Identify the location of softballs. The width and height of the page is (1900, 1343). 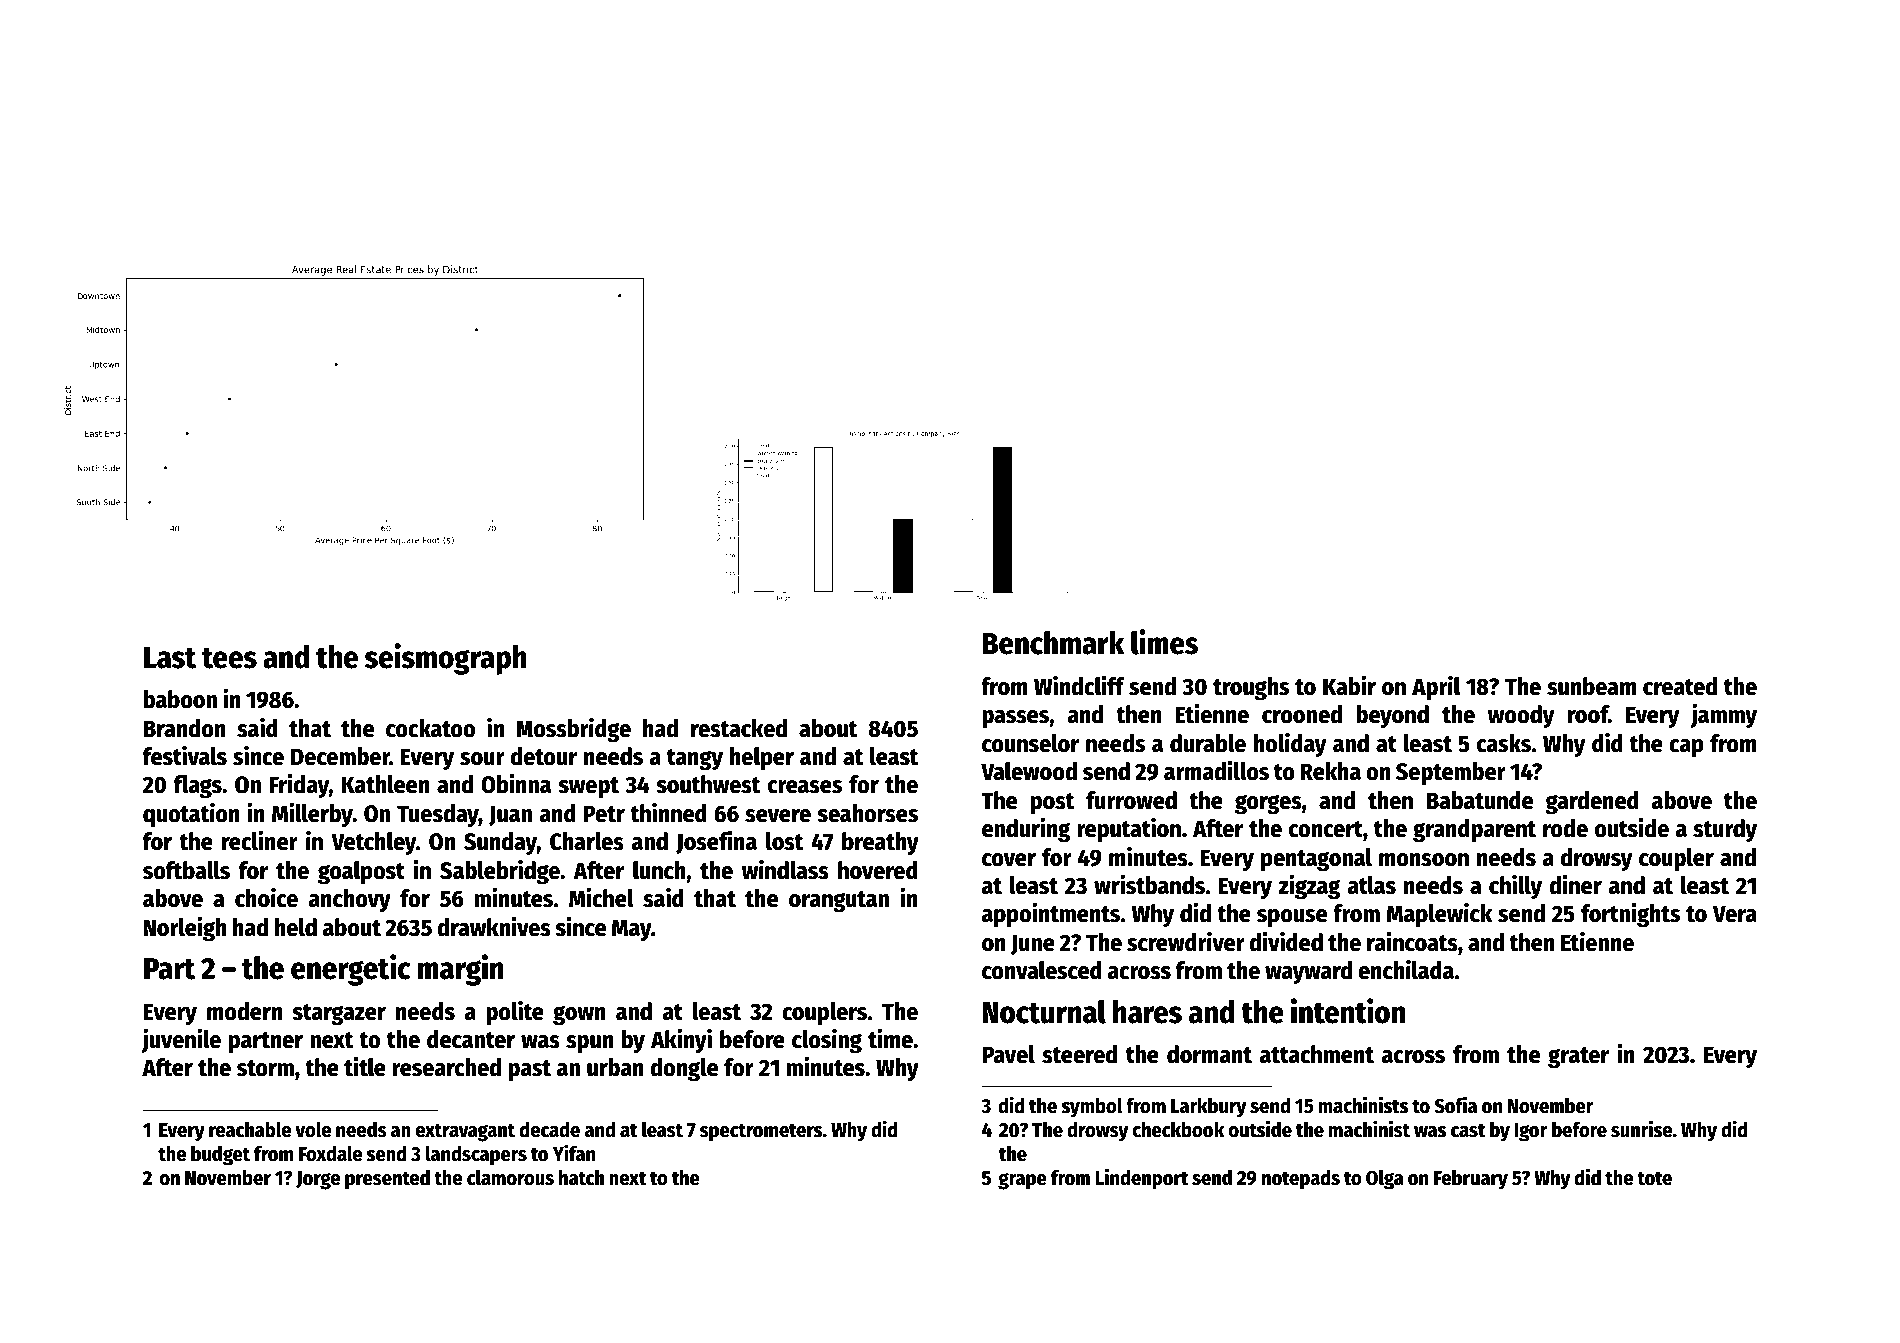
(186, 870).
